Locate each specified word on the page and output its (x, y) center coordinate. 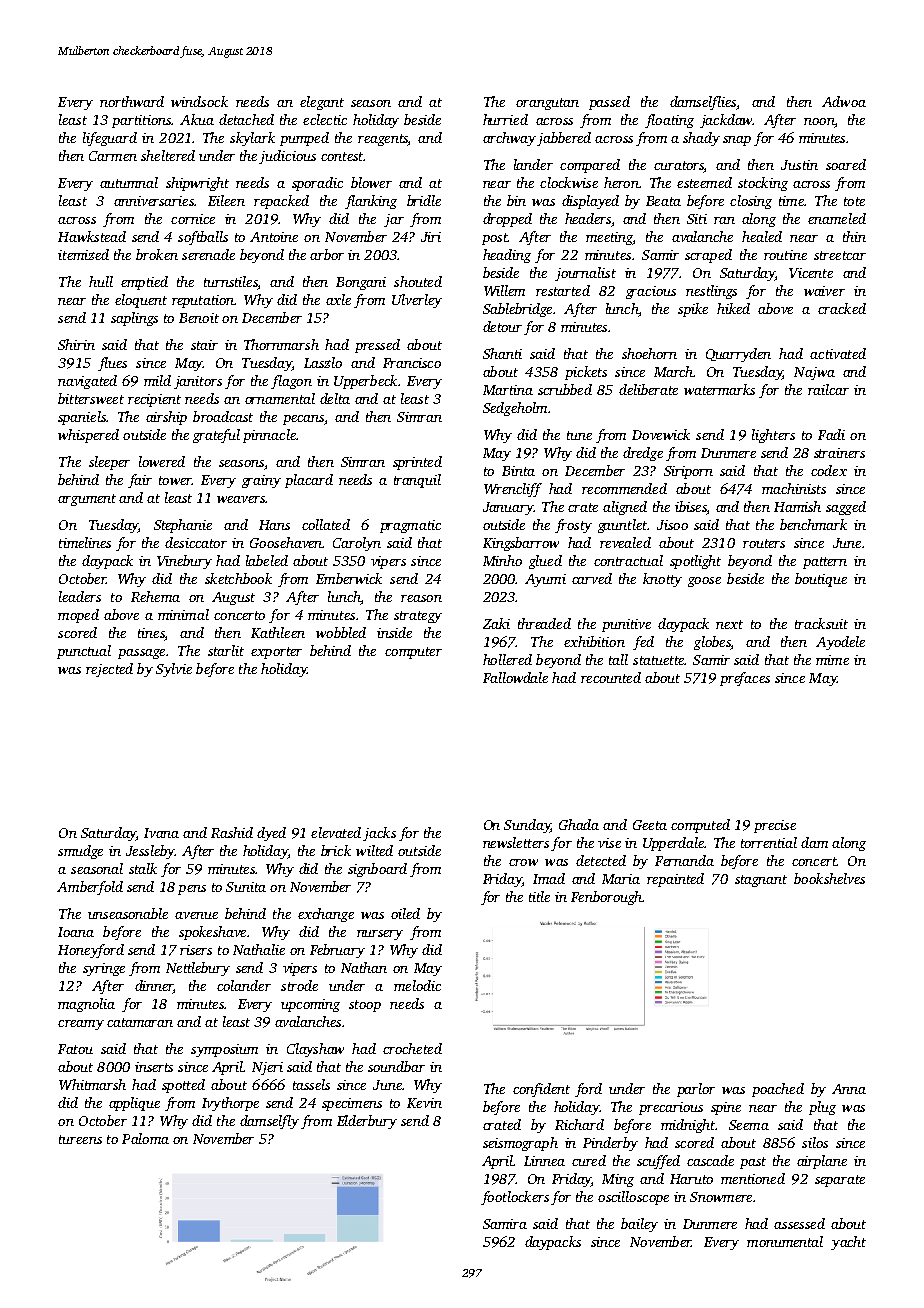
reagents (383, 140)
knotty (662, 580)
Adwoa (844, 101)
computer (413, 653)
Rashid (232, 832)
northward (132, 101)
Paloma (145, 1138)
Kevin (424, 1103)
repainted (675, 880)
